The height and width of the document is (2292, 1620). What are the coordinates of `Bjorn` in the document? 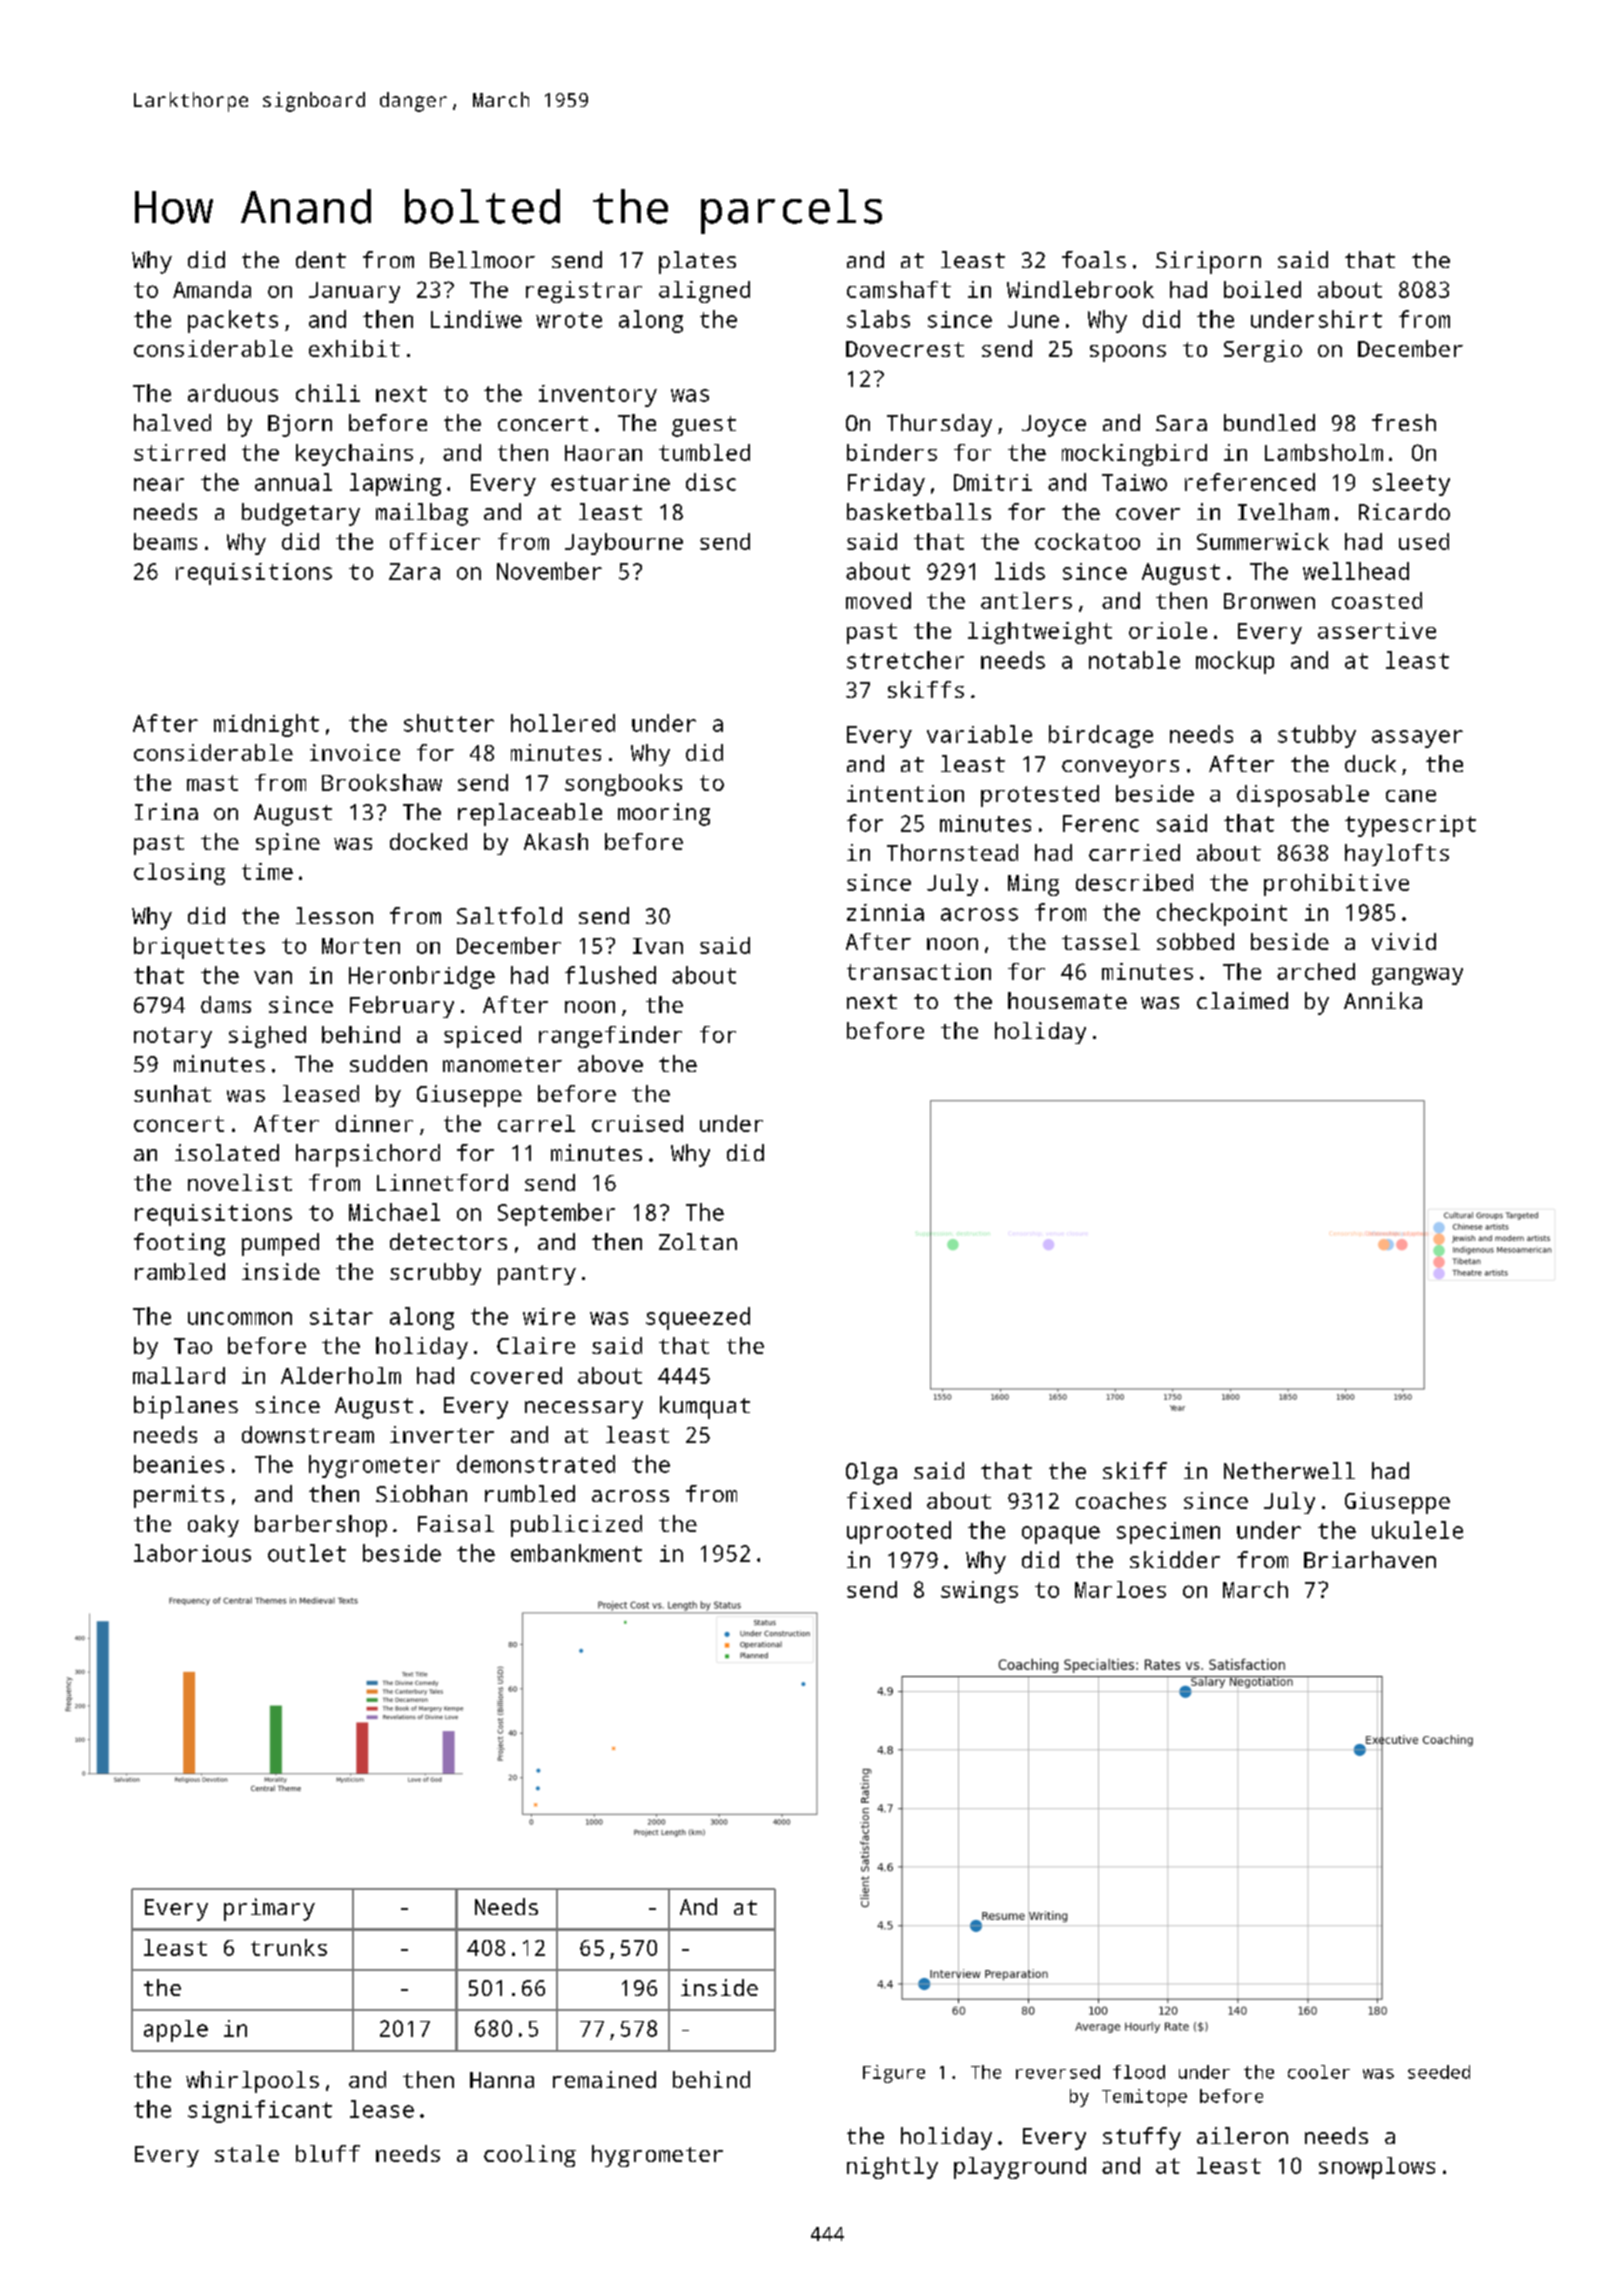 It's located at (300, 425).
